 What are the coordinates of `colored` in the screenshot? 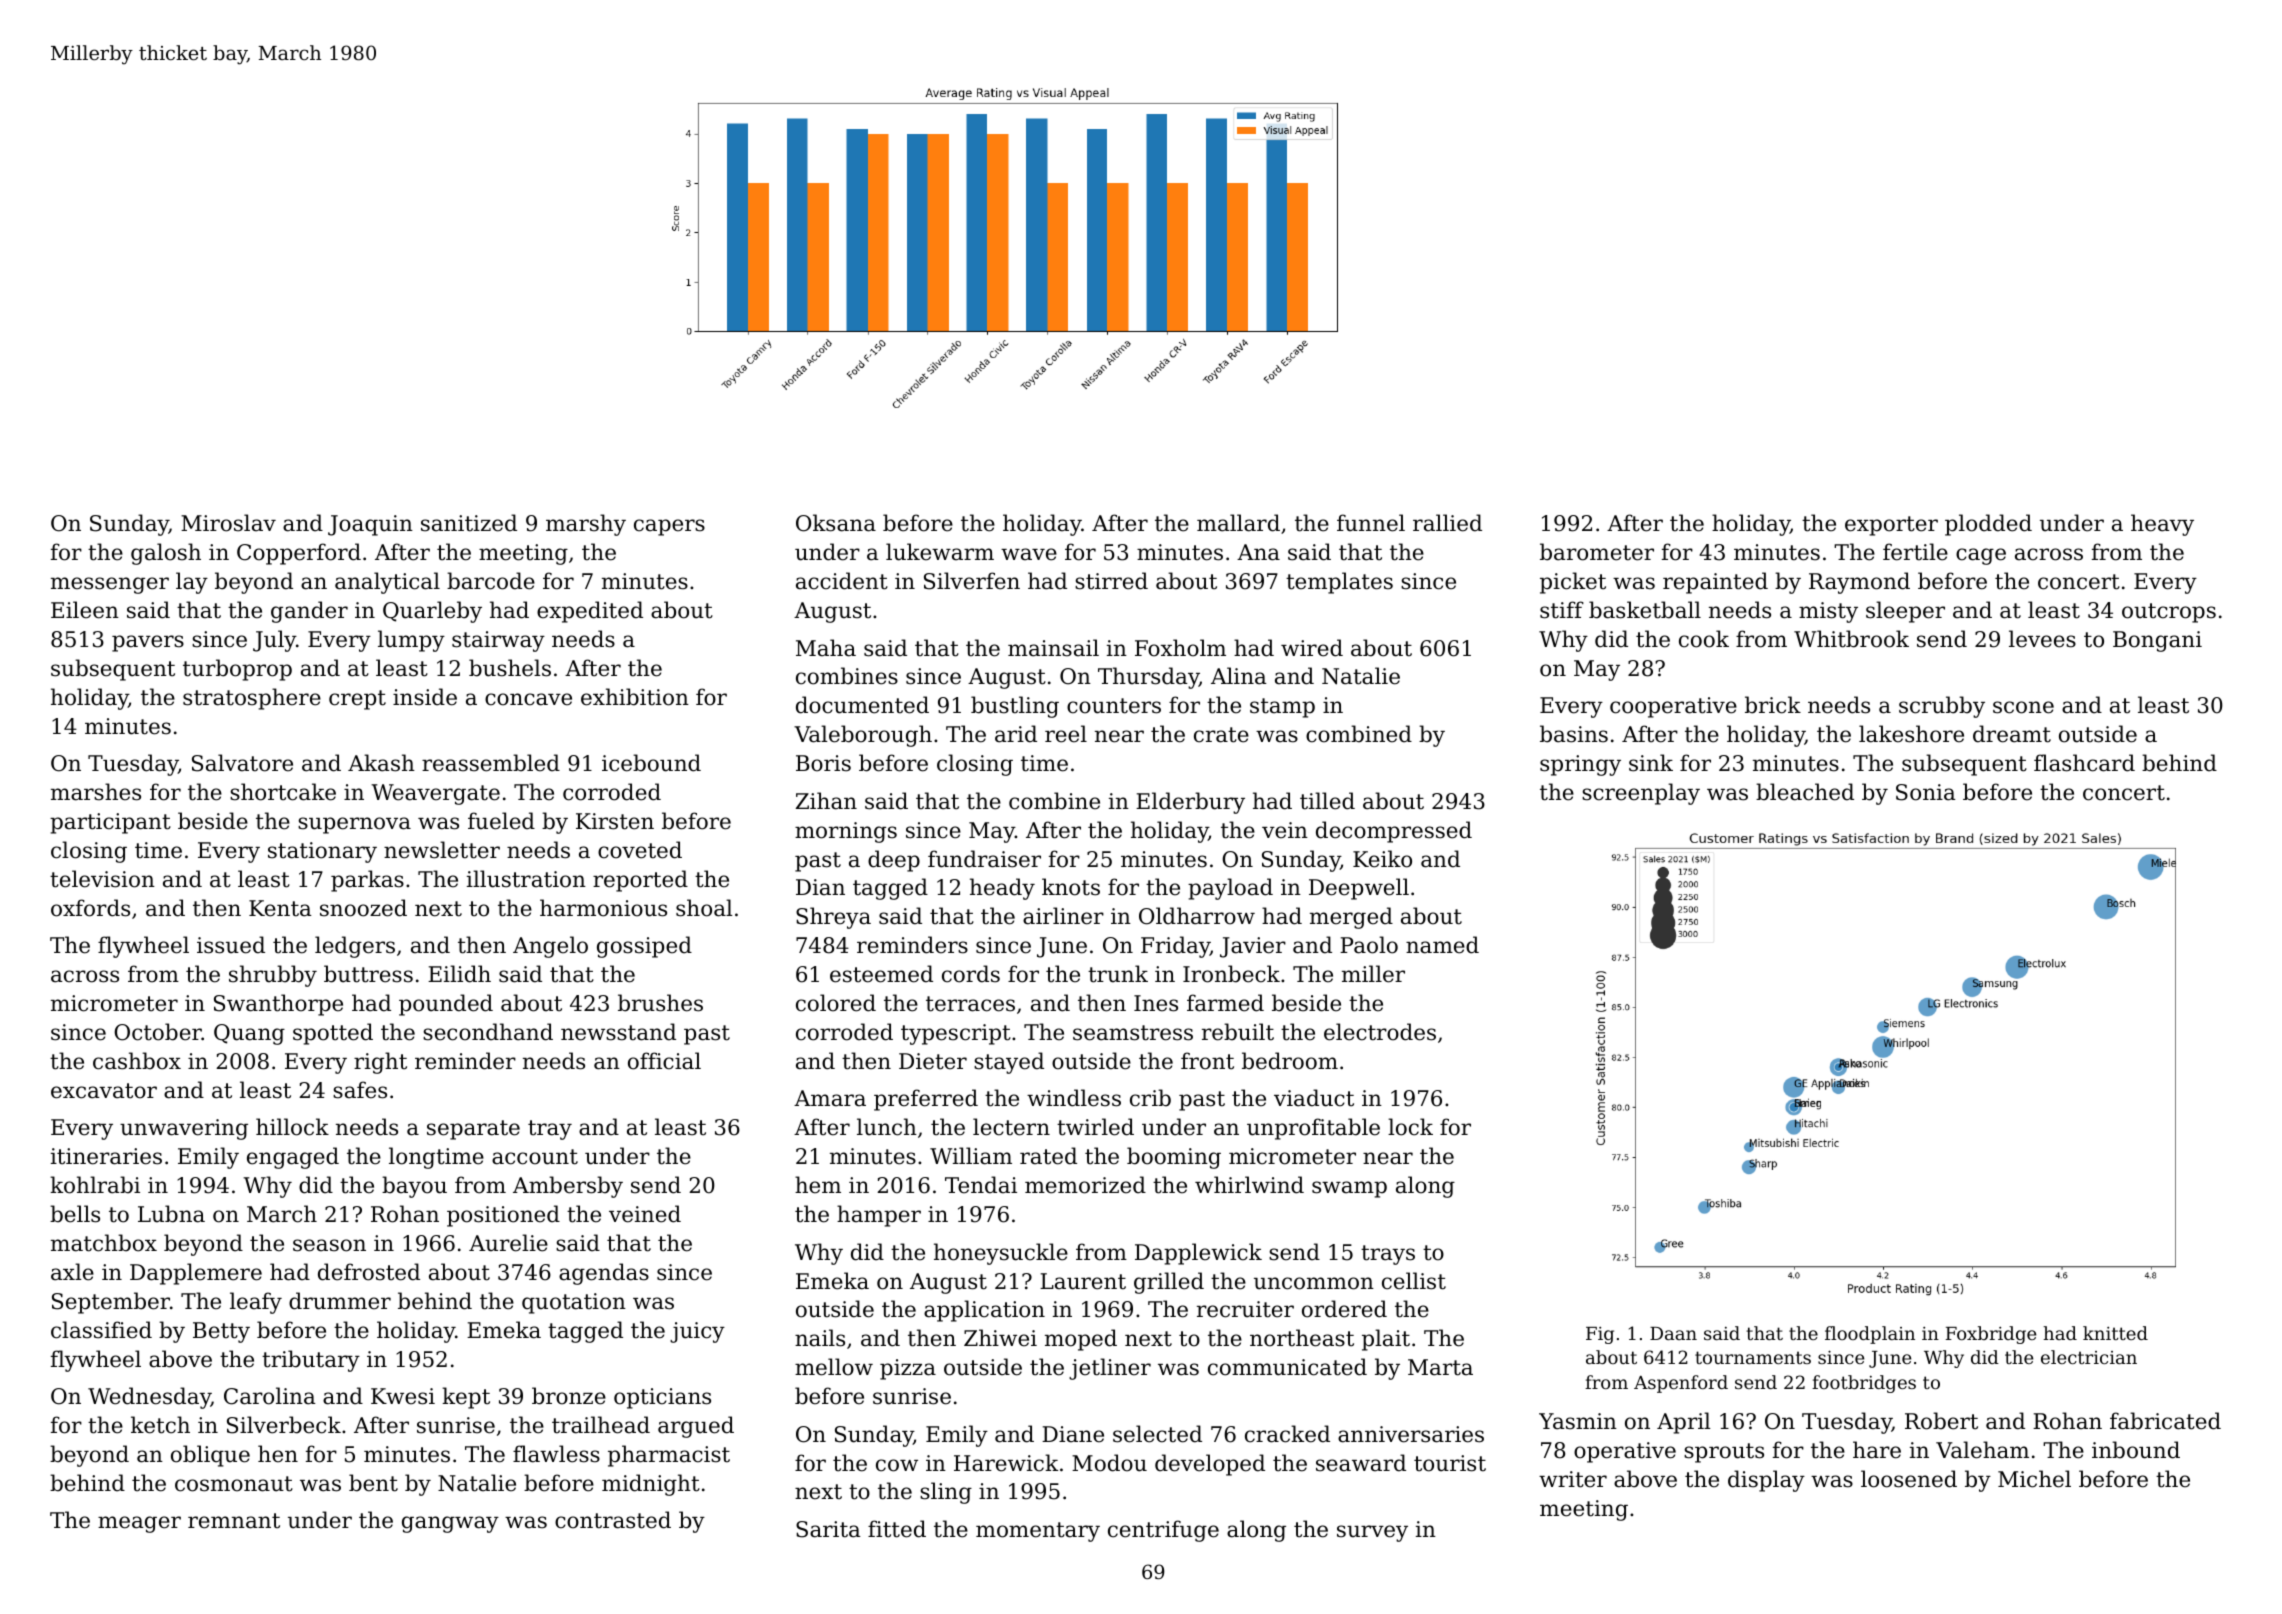 It's located at (836, 1003).
